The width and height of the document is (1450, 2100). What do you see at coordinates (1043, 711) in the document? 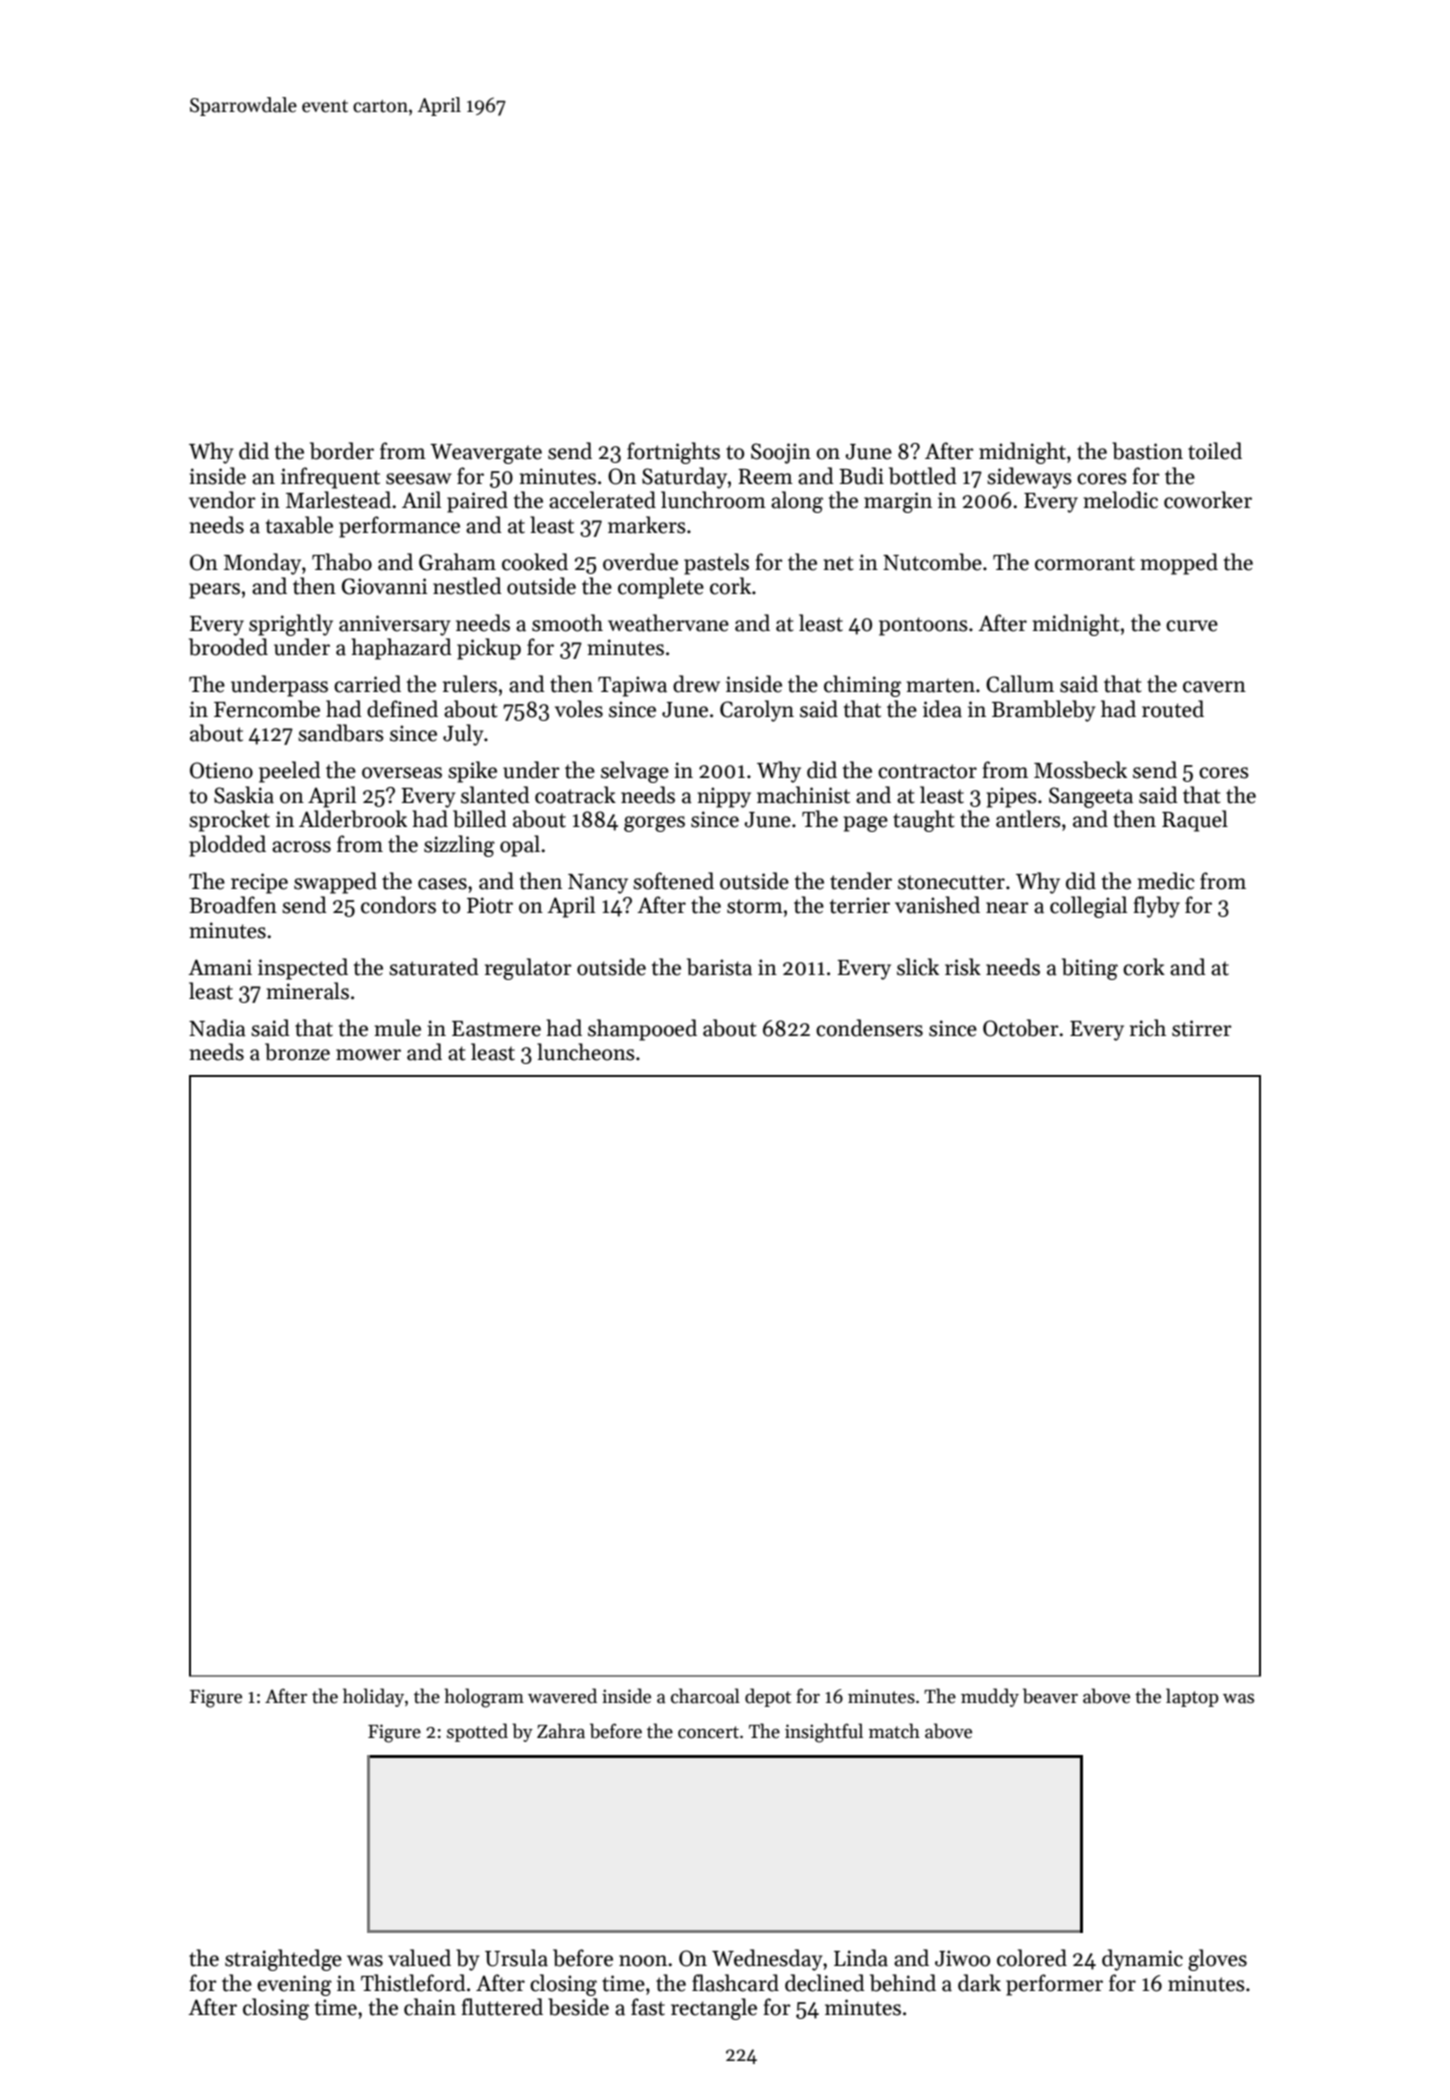
I see `Brambleby` at bounding box center [1043, 711].
